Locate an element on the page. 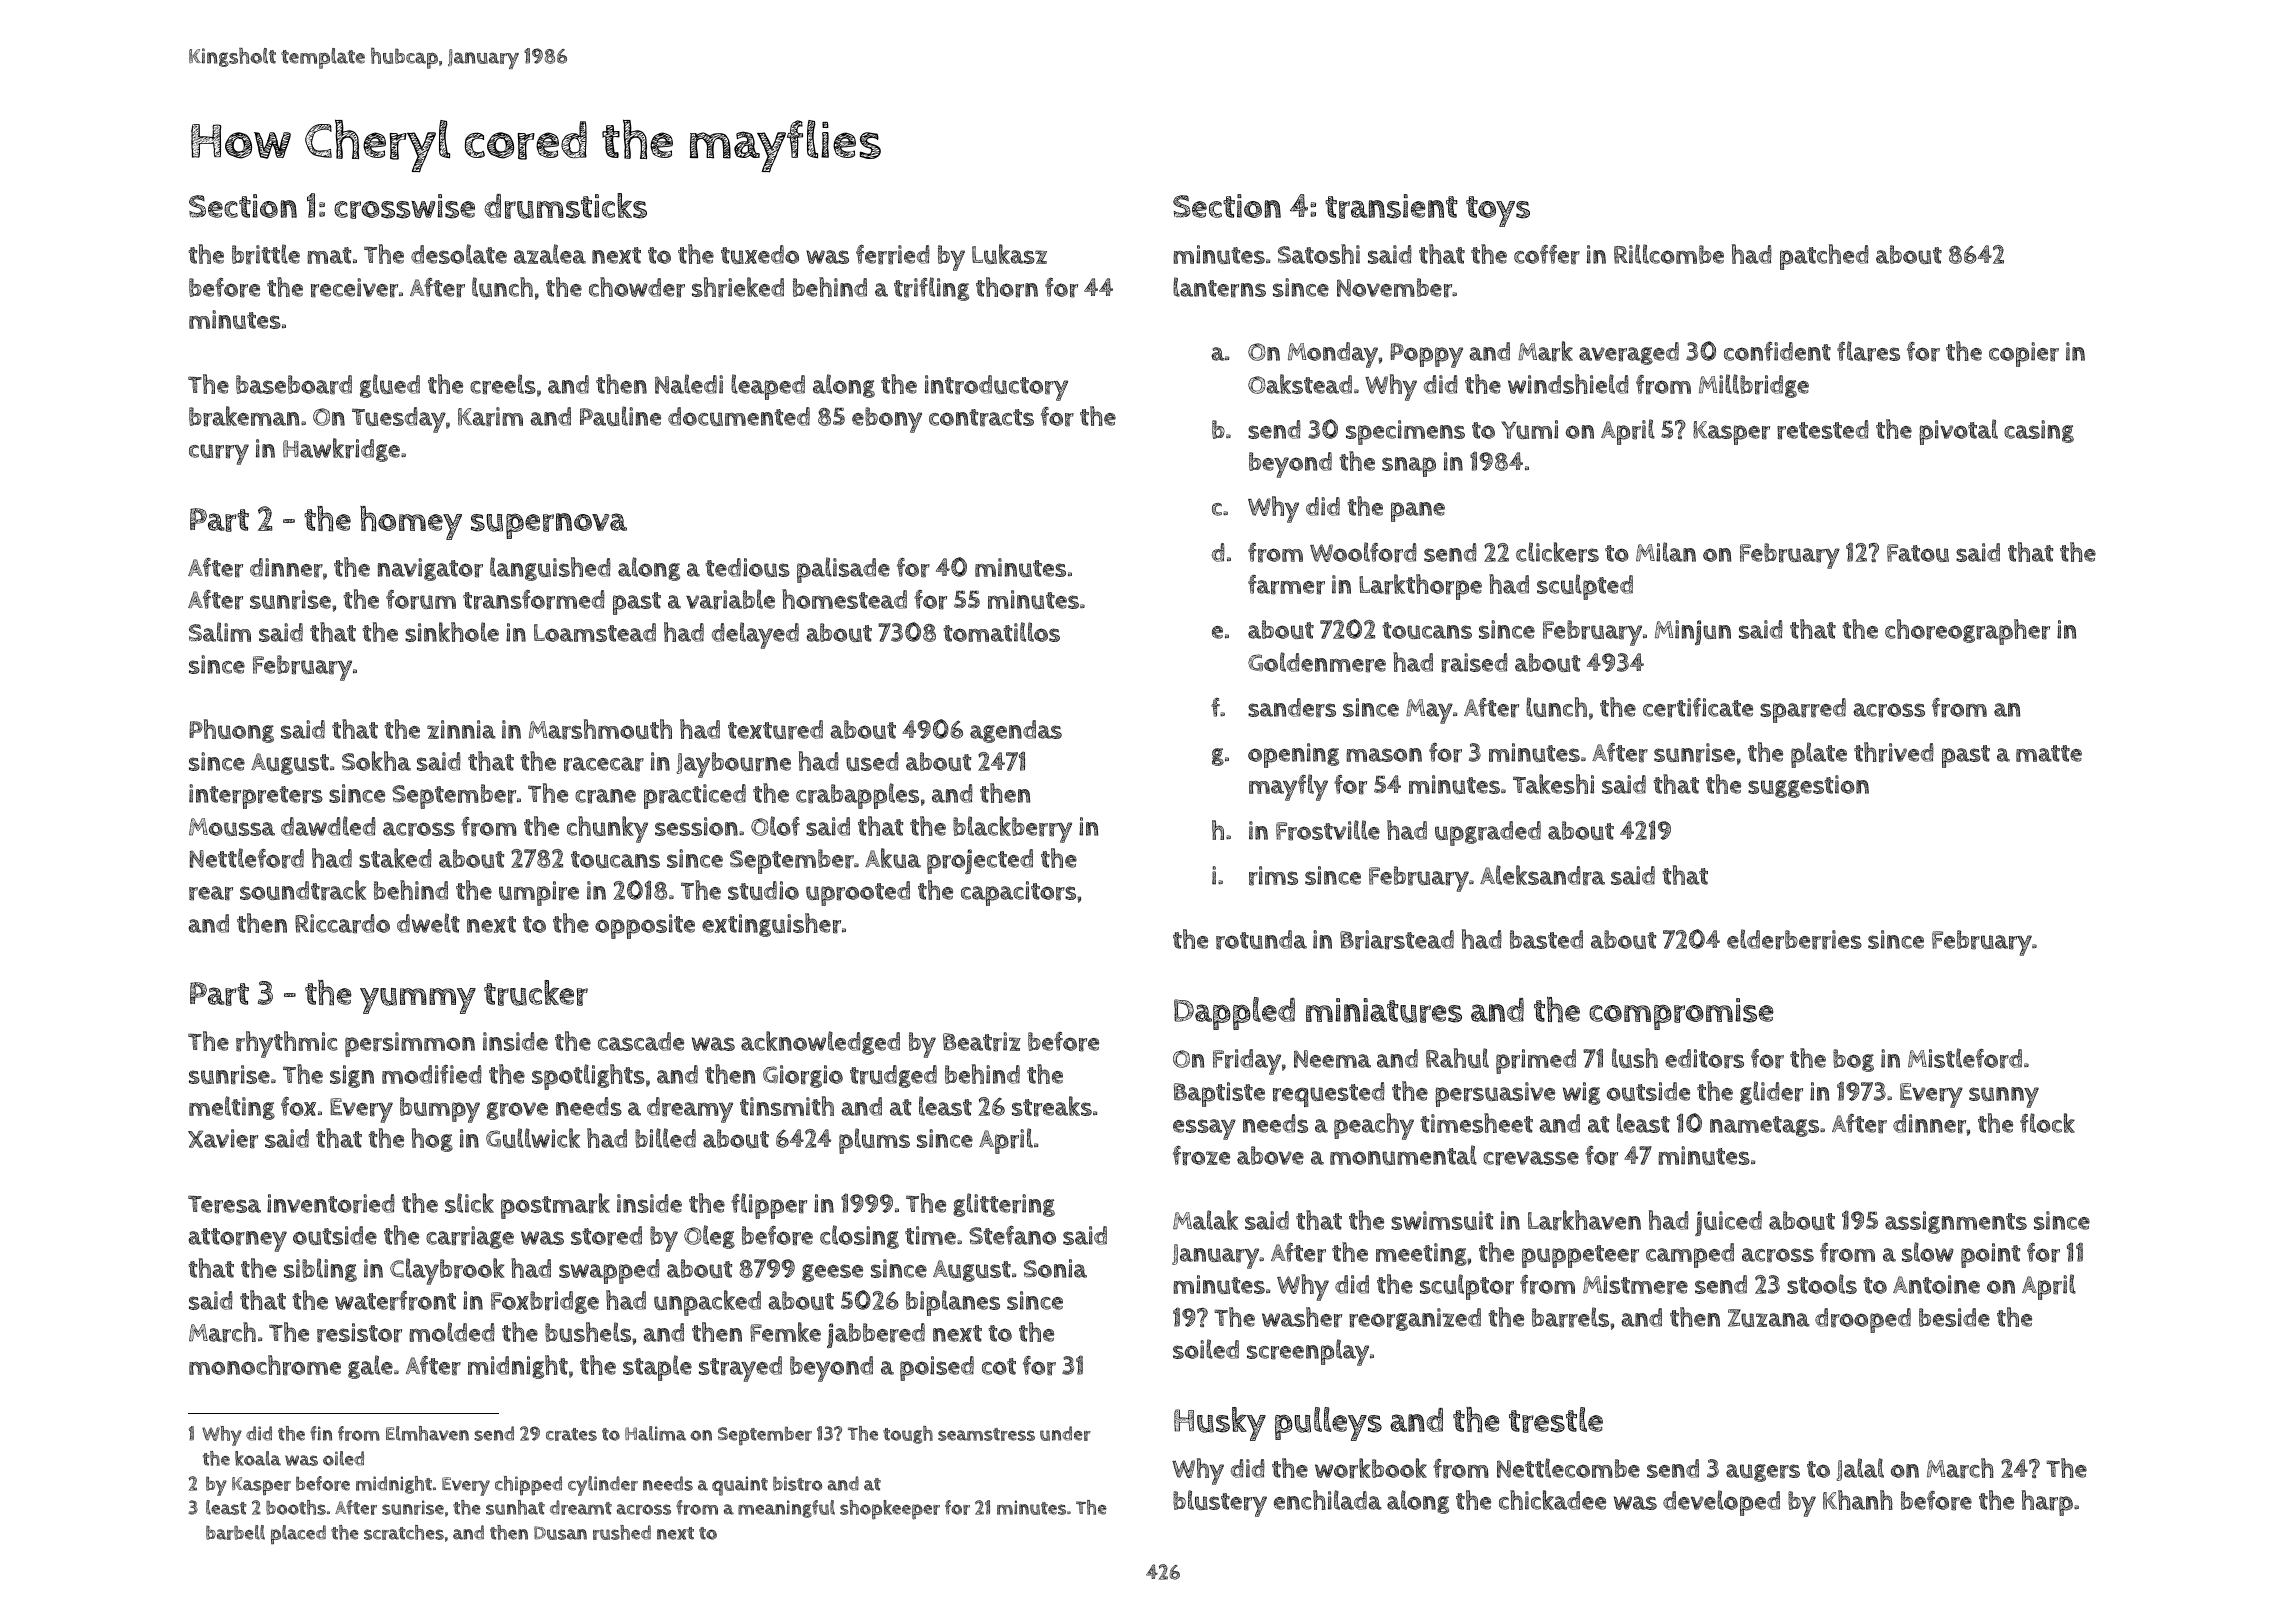 Image resolution: width=2292 pixels, height=1620 pixels. Sokha is located at coordinates (376, 761).
